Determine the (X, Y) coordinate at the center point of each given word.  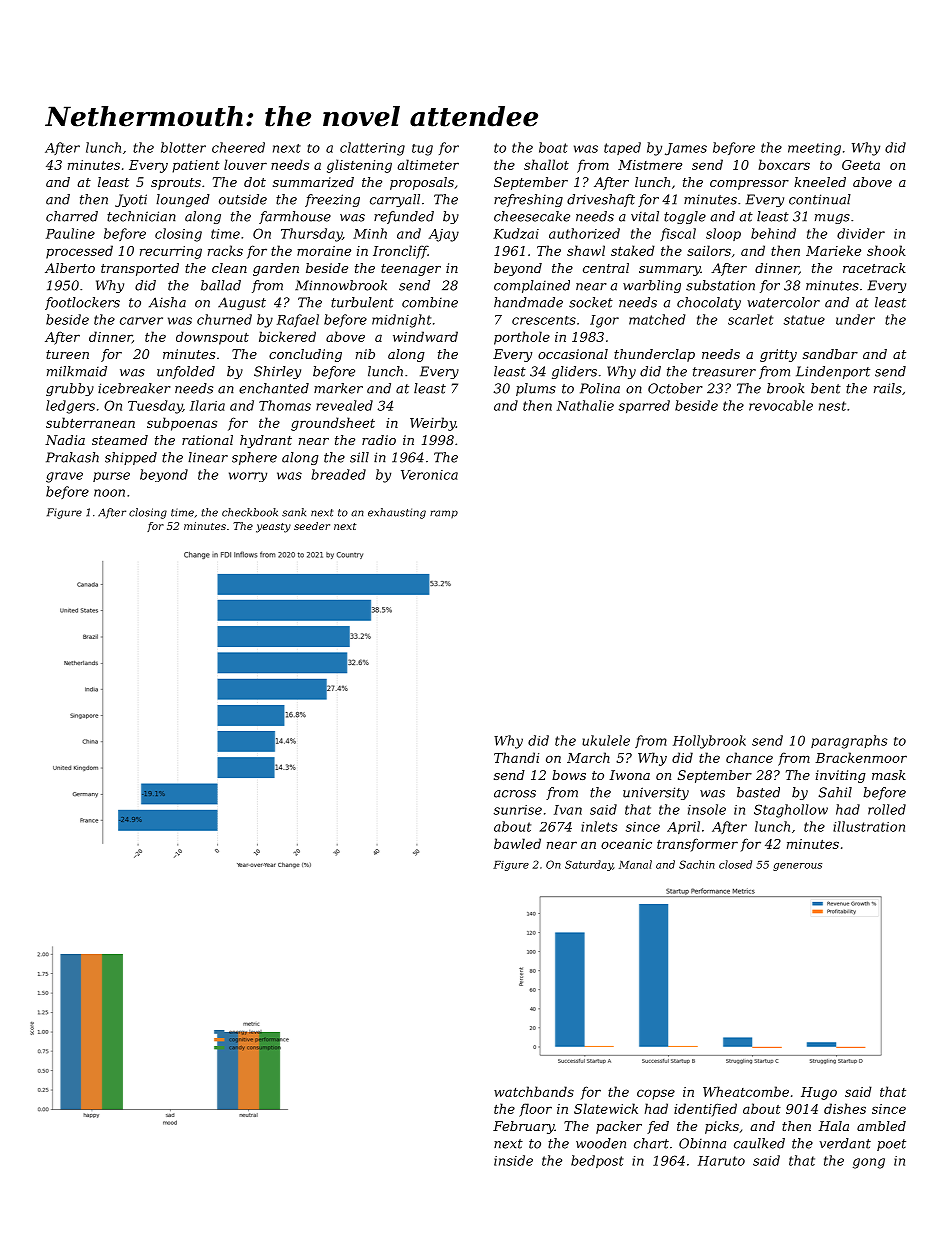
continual (820, 199)
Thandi (516, 757)
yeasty (273, 528)
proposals (422, 183)
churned (224, 319)
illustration (869, 826)
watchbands (534, 1091)
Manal (635, 864)
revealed (344, 405)
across (515, 794)
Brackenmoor (861, 757)
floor (535, 1110)
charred (72, 216)
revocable (781, 405)
